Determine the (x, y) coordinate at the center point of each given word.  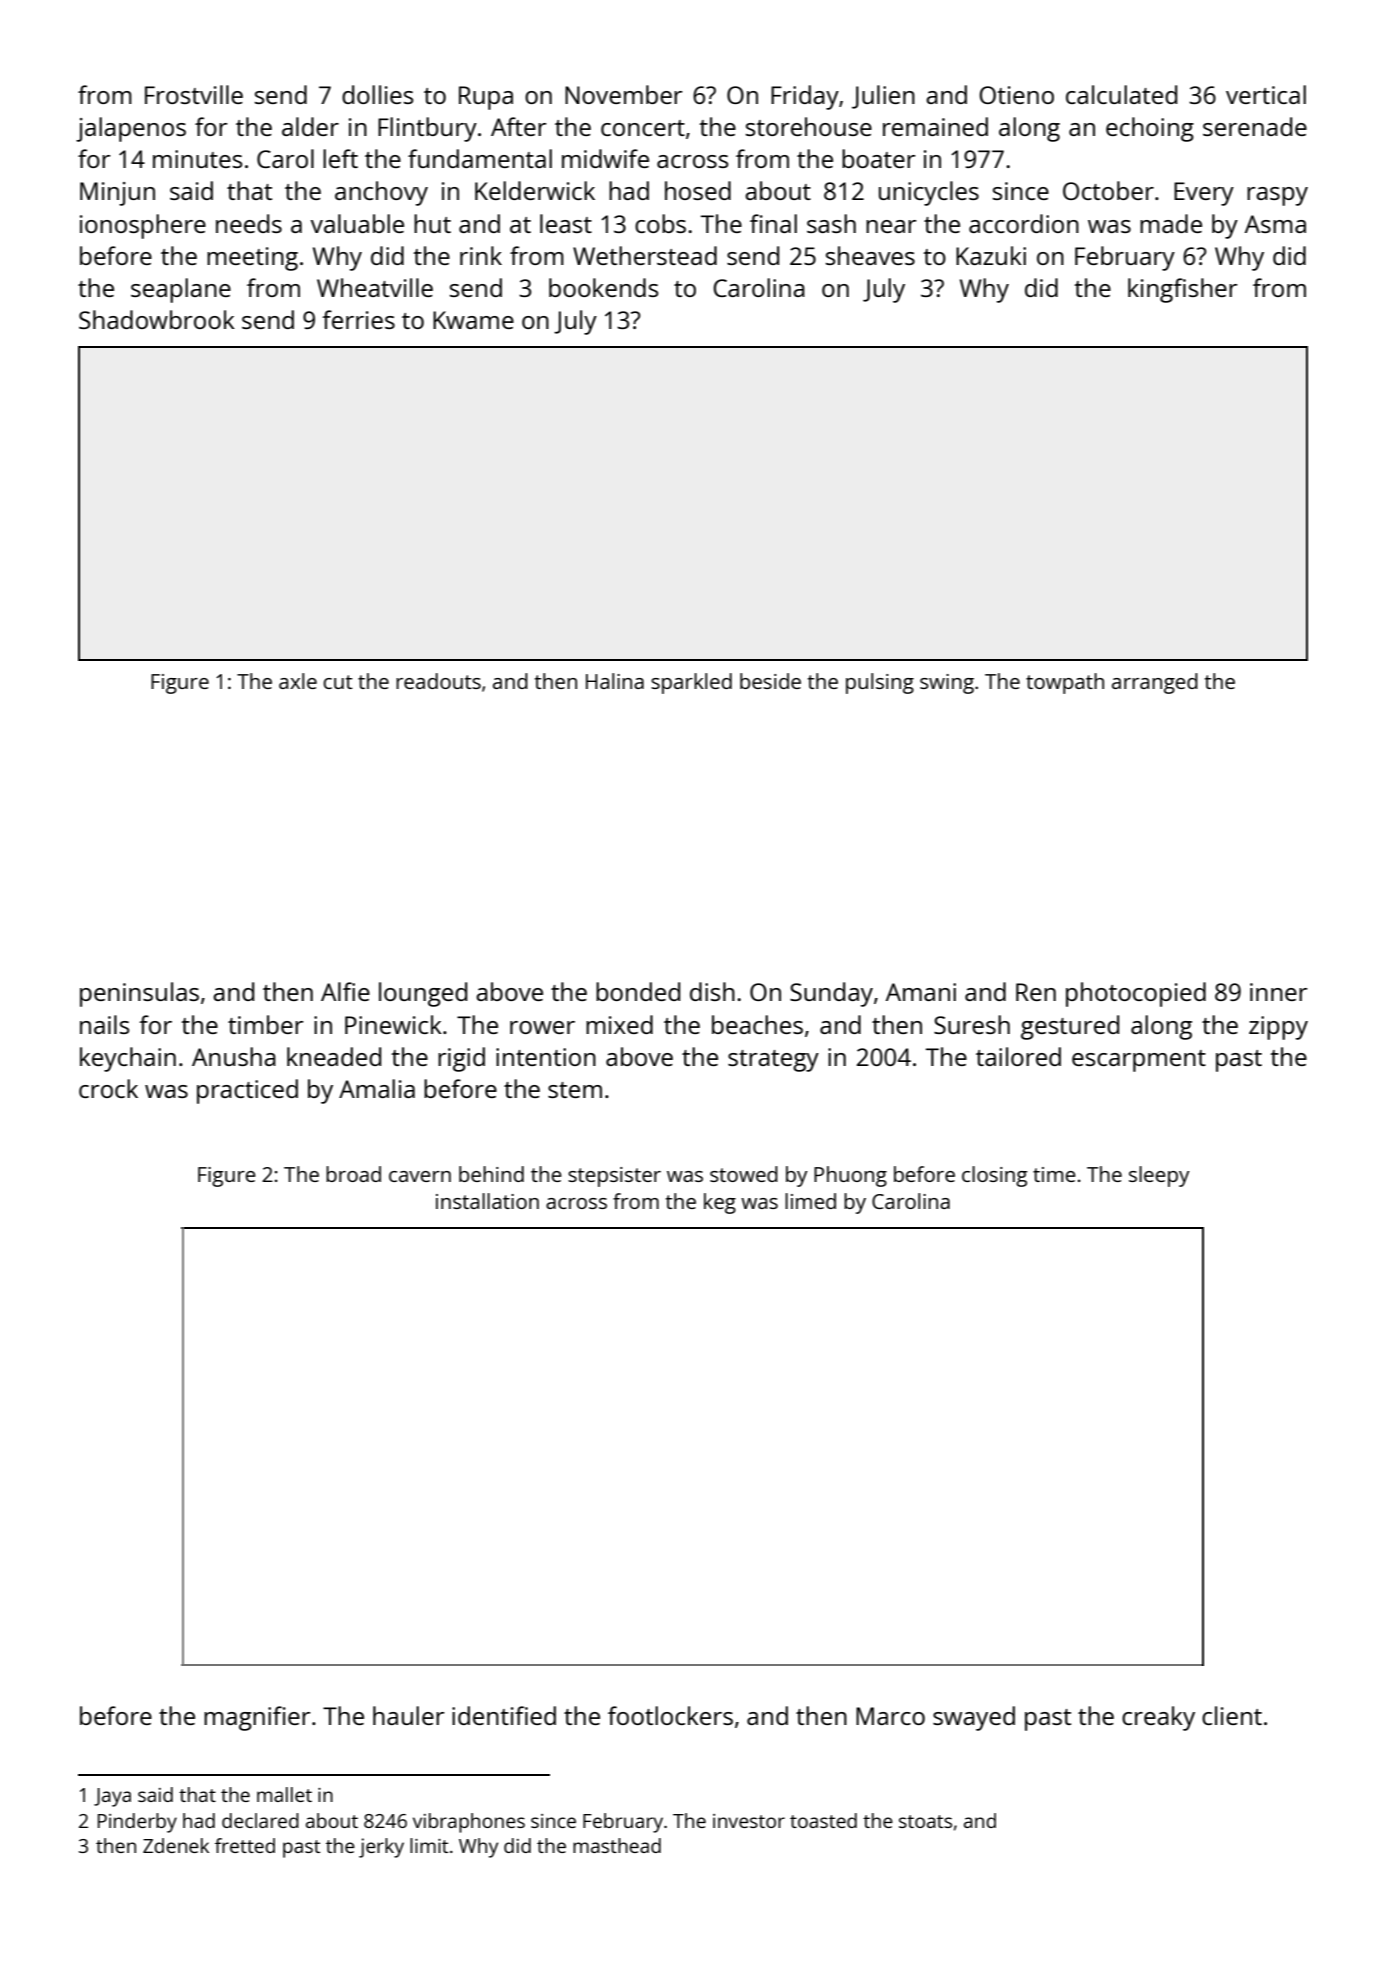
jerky (381, 1848)
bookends (603, 287)
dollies (377, 94)
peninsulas (139, 994)
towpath (1065, 683)
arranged (1155, 683)
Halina (615, 681)
